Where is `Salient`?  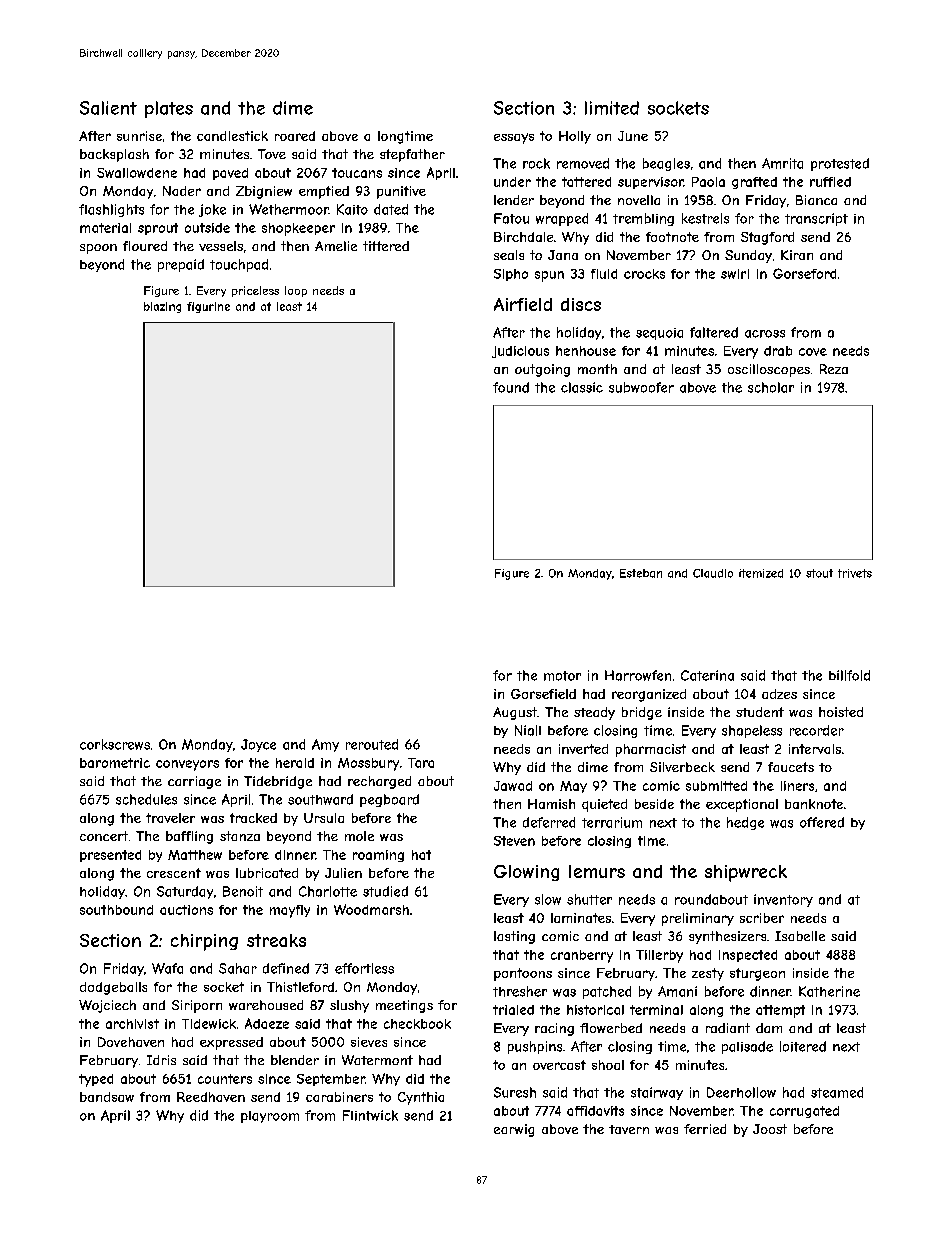 Salient is located at coordinates (108, 108).
